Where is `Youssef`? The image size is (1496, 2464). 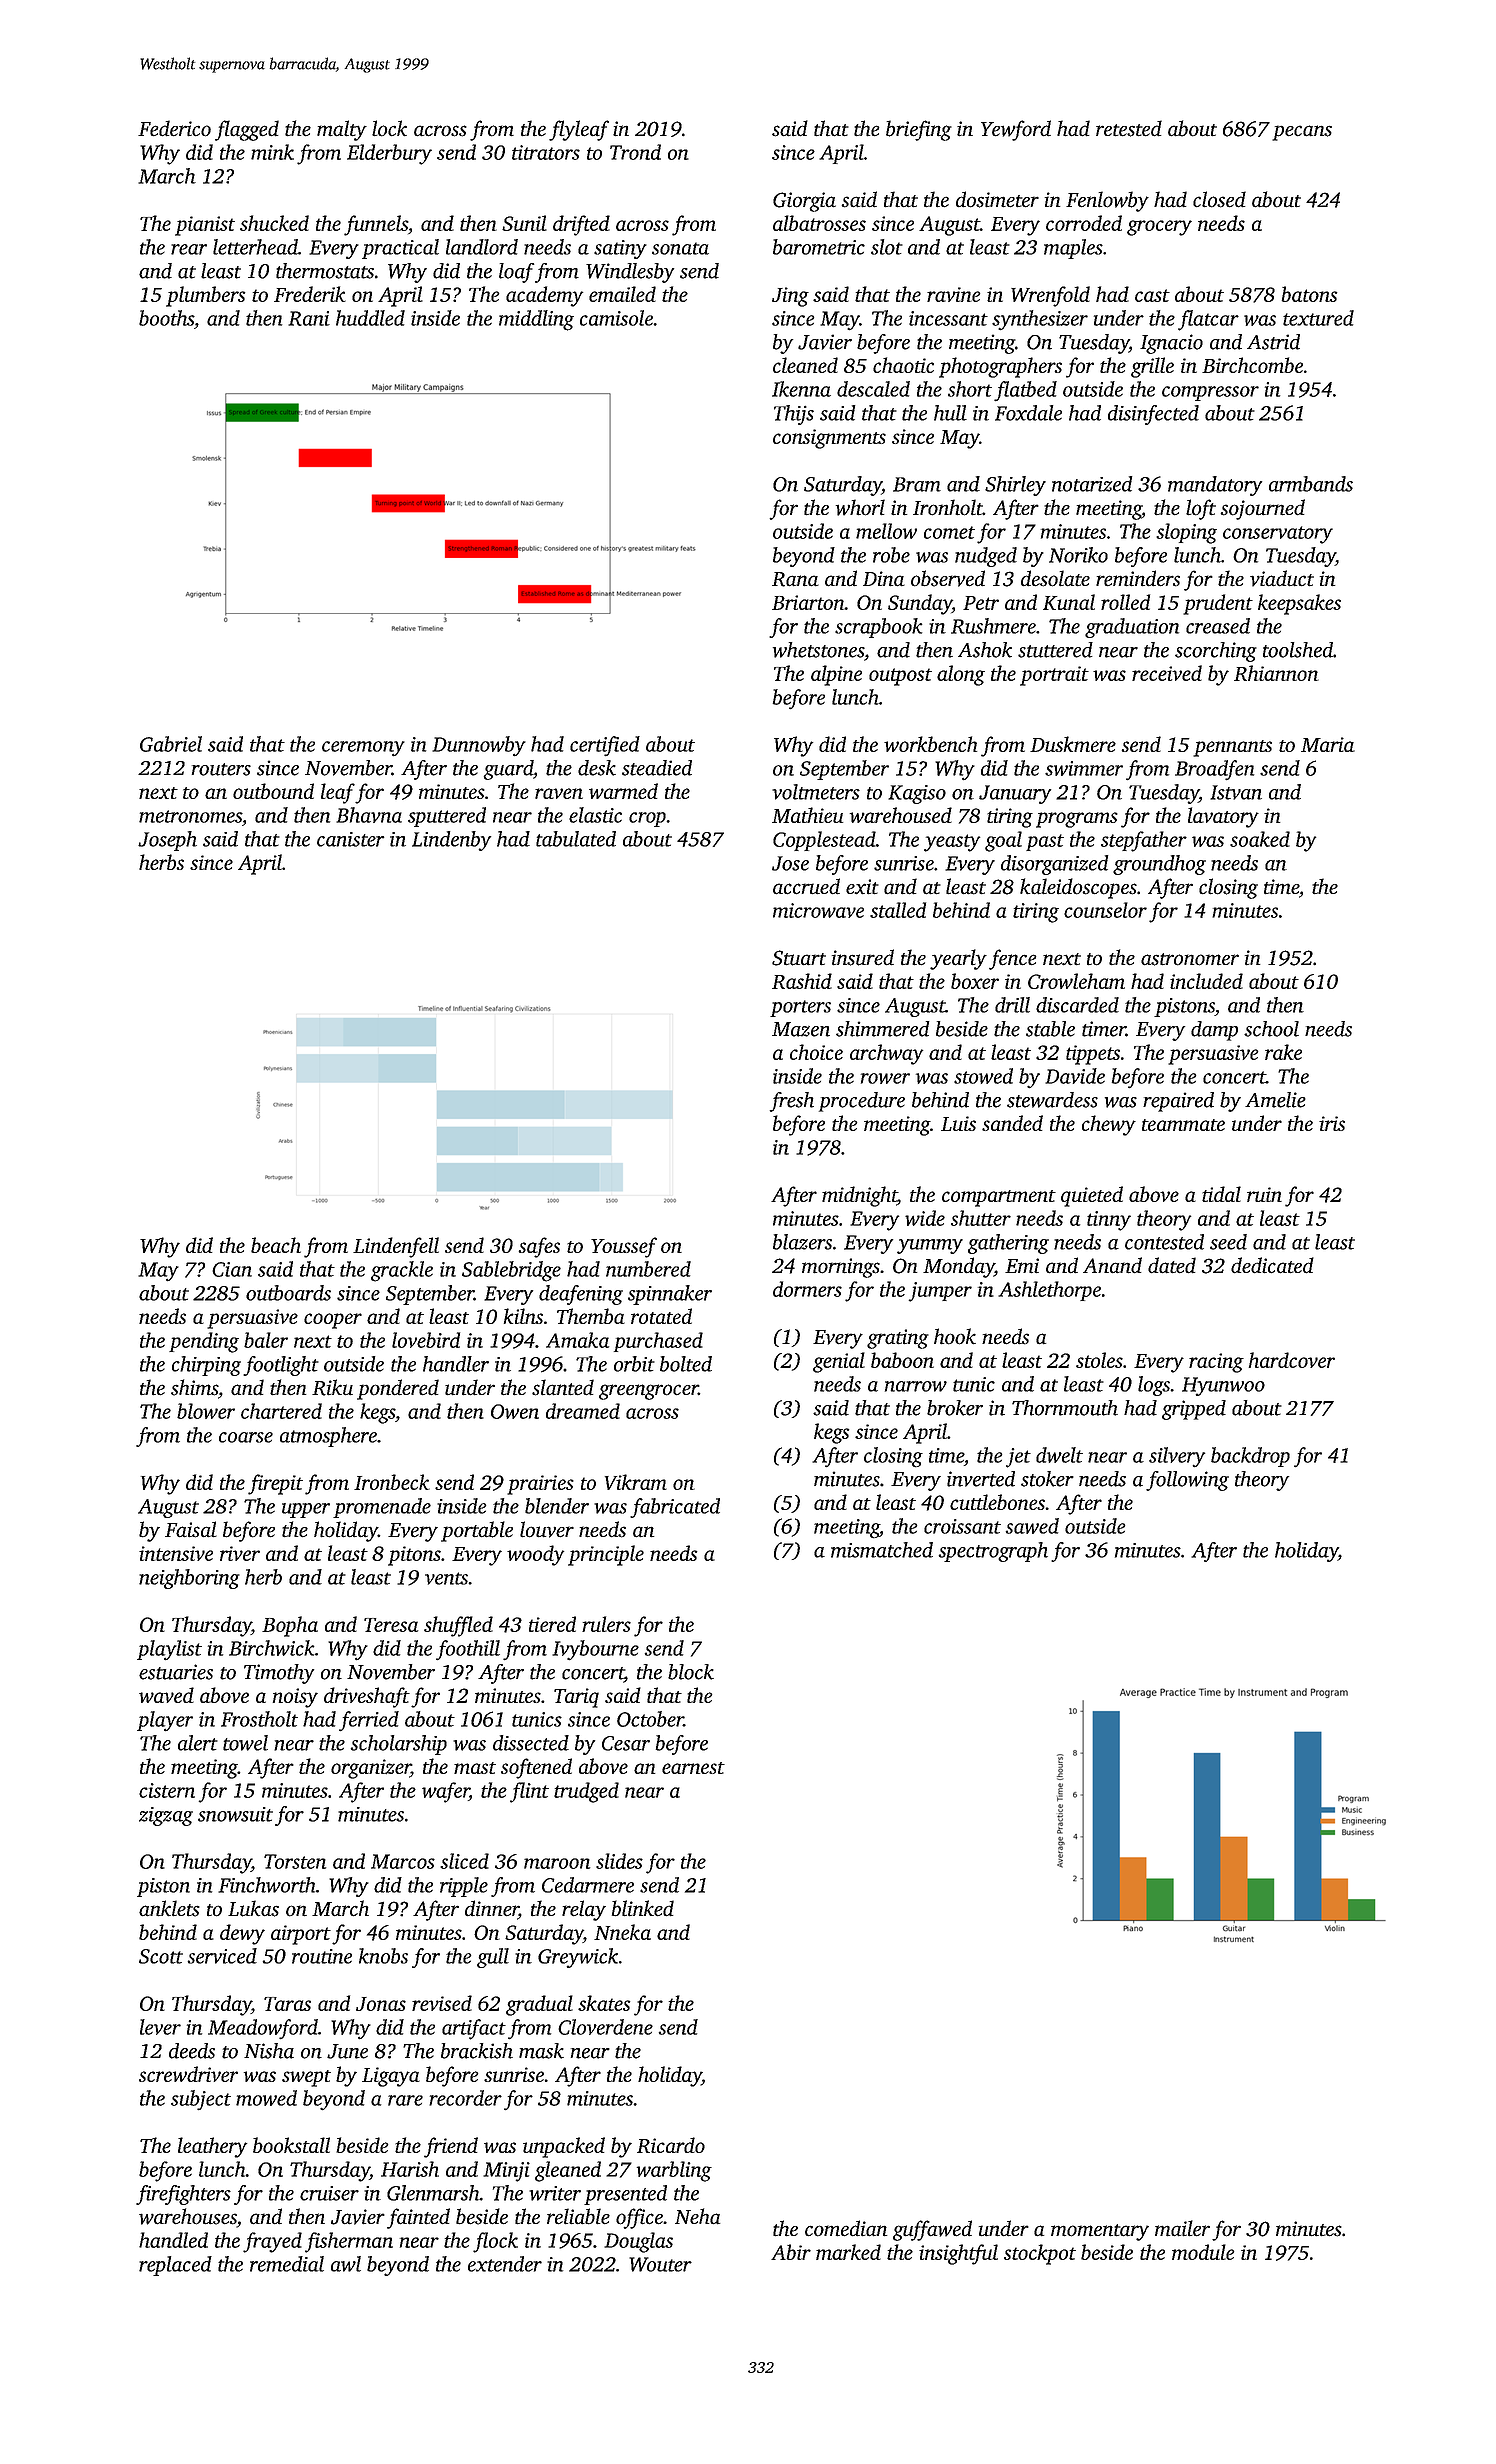
Youssef is located at coordinates (624, 1247).
